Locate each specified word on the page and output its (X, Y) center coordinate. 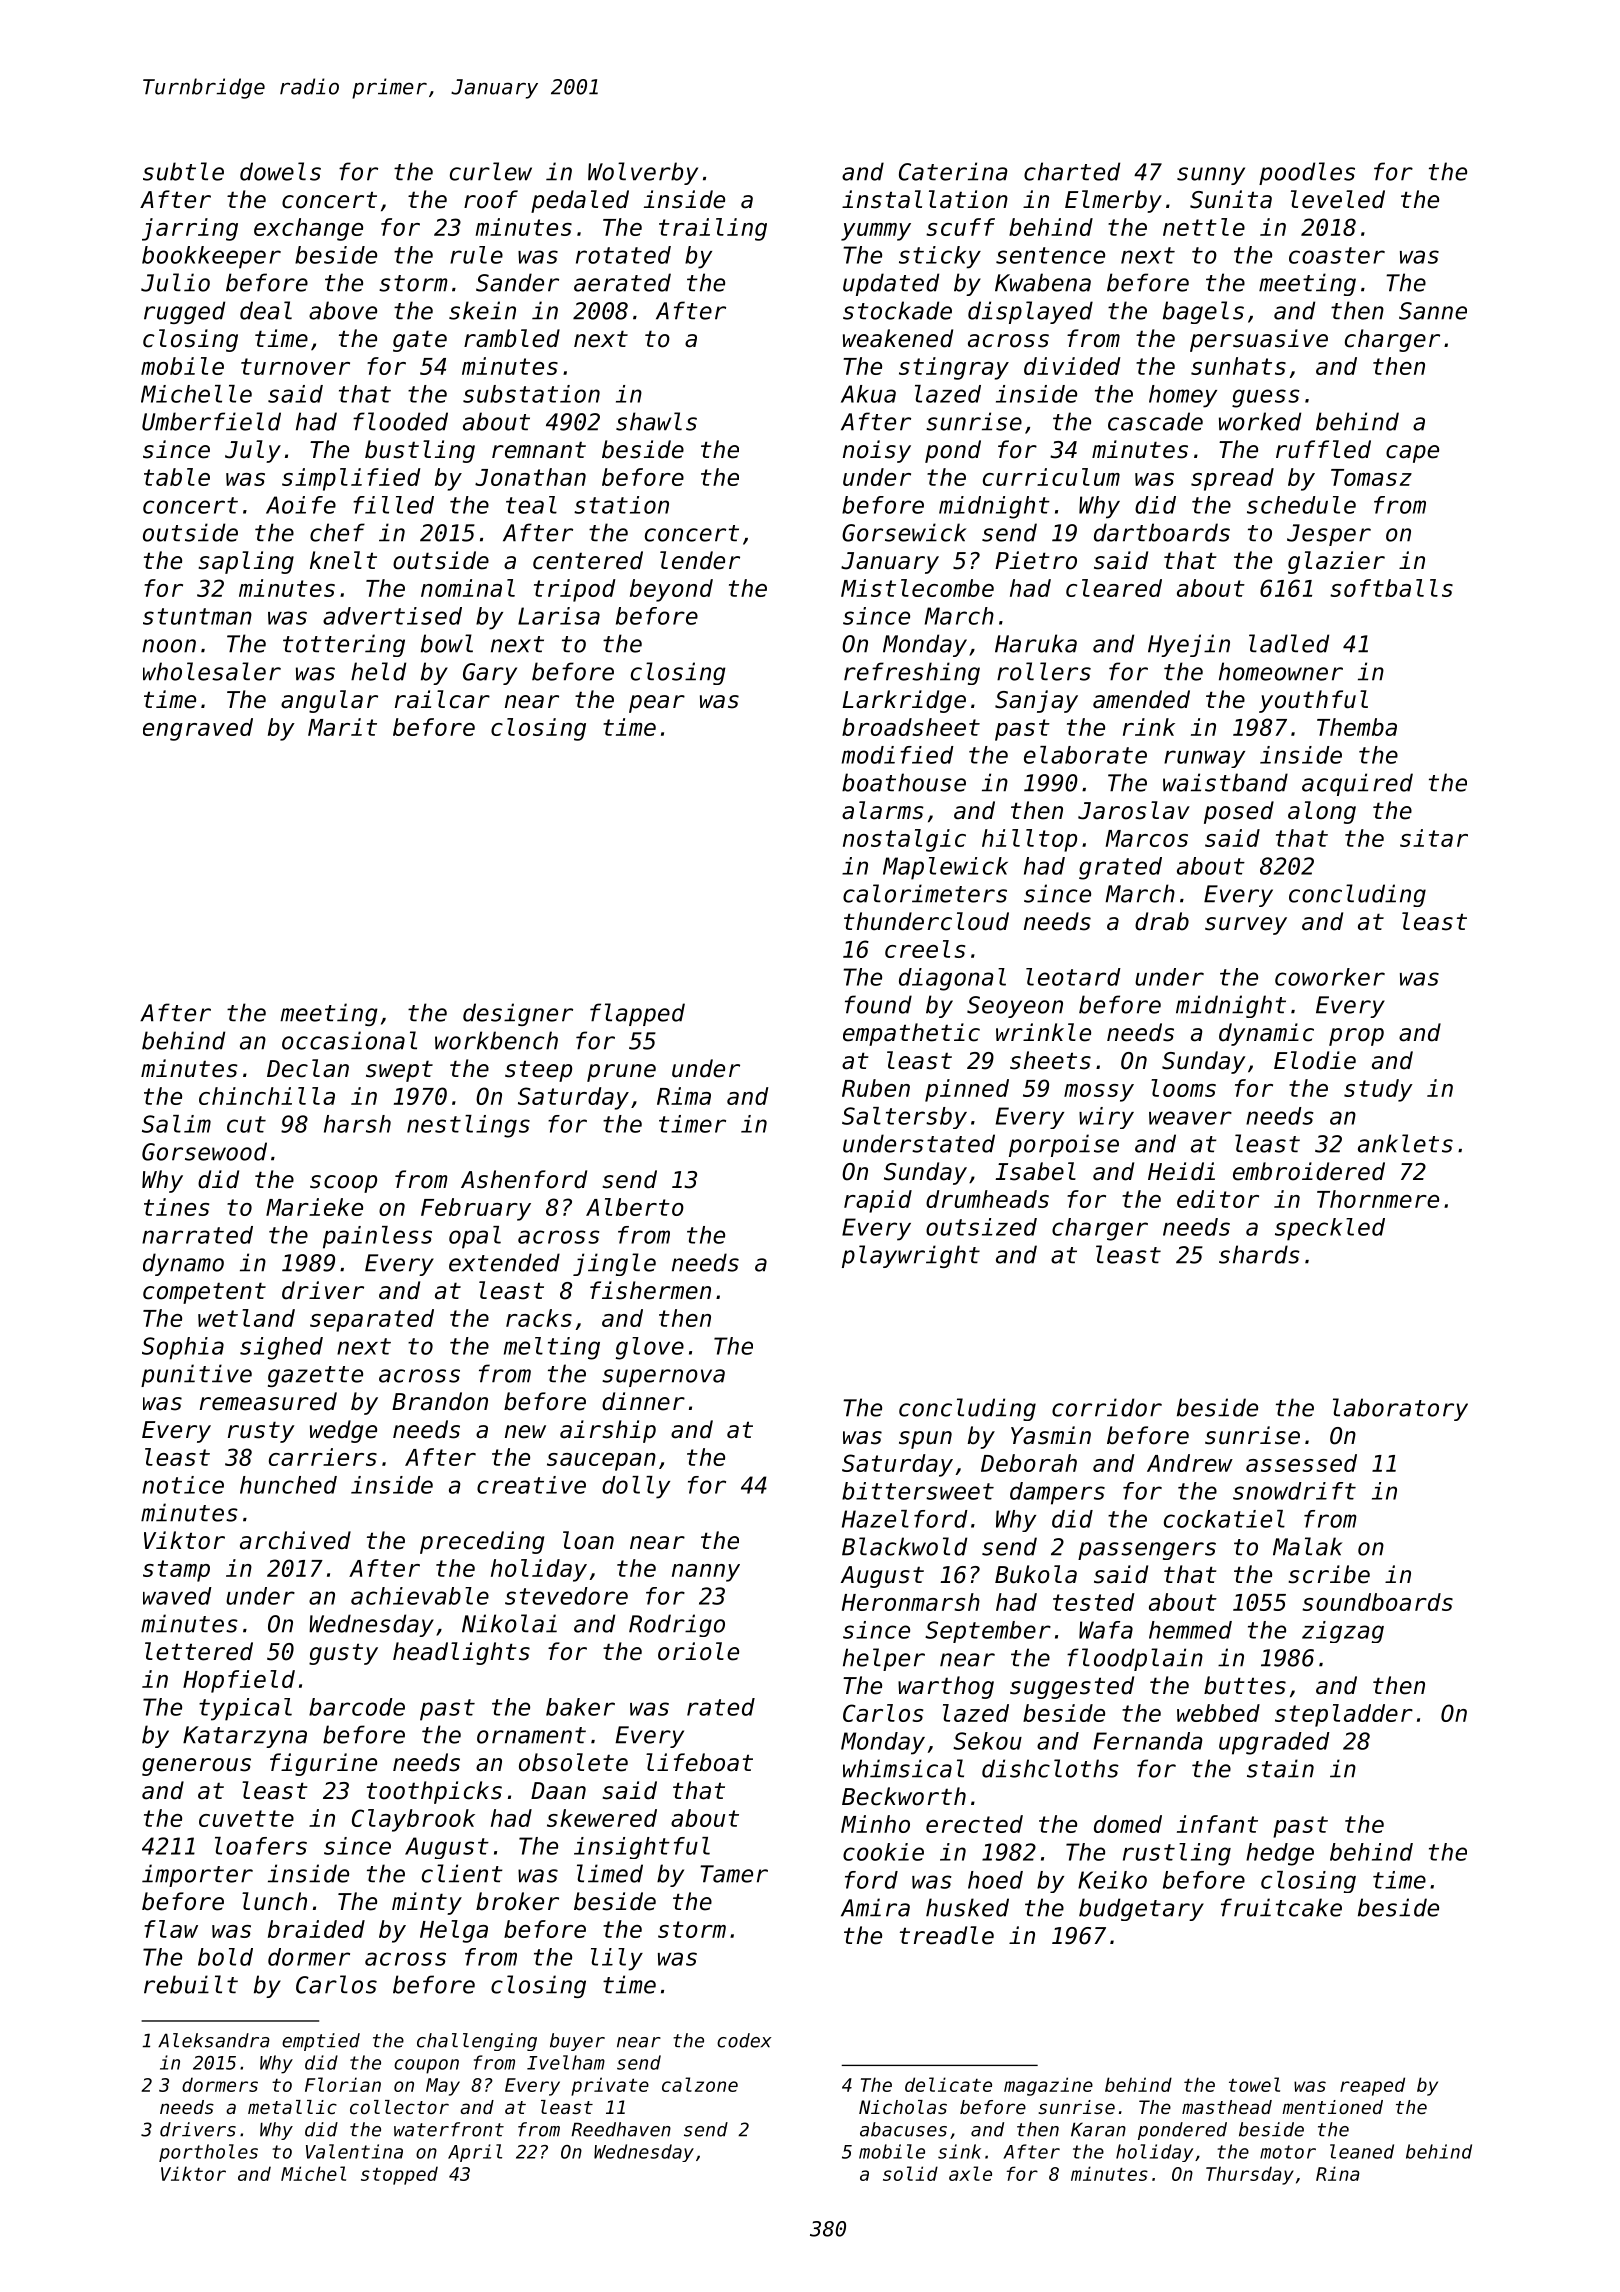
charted (1072, 171)
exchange (308, 229)
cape (1412, 454)
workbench (496, 1040)
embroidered (1309, 1171)
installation (925, 199)
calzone (700, 2084)
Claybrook (413, 1820)
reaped (1372, 2086)
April (475, 2153)
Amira (875, 1907)
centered (588, 560)
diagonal (952, 979)
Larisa (559, 616)
